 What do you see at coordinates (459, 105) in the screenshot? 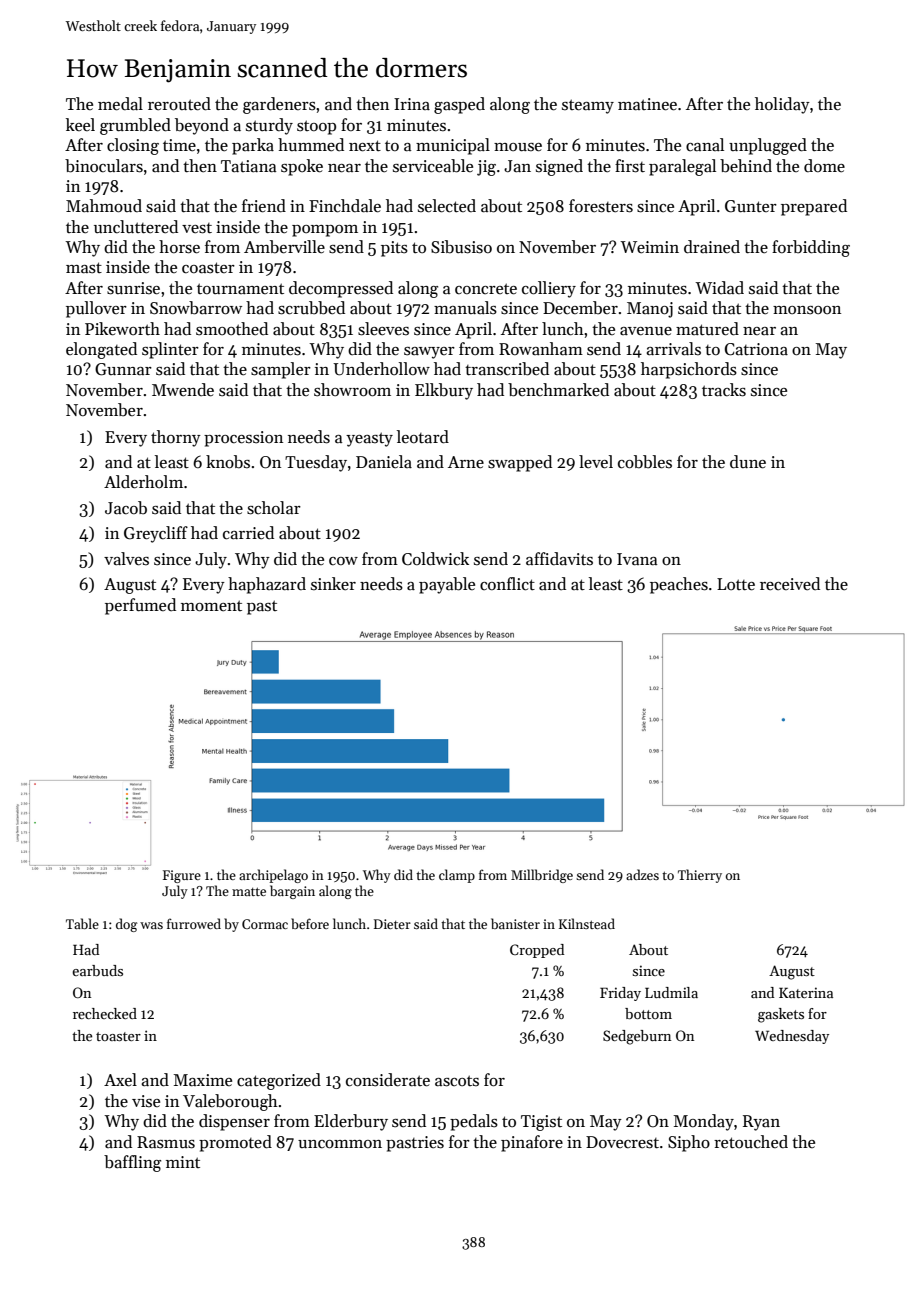
I see `gasped` at bounding box center [459, 105].
